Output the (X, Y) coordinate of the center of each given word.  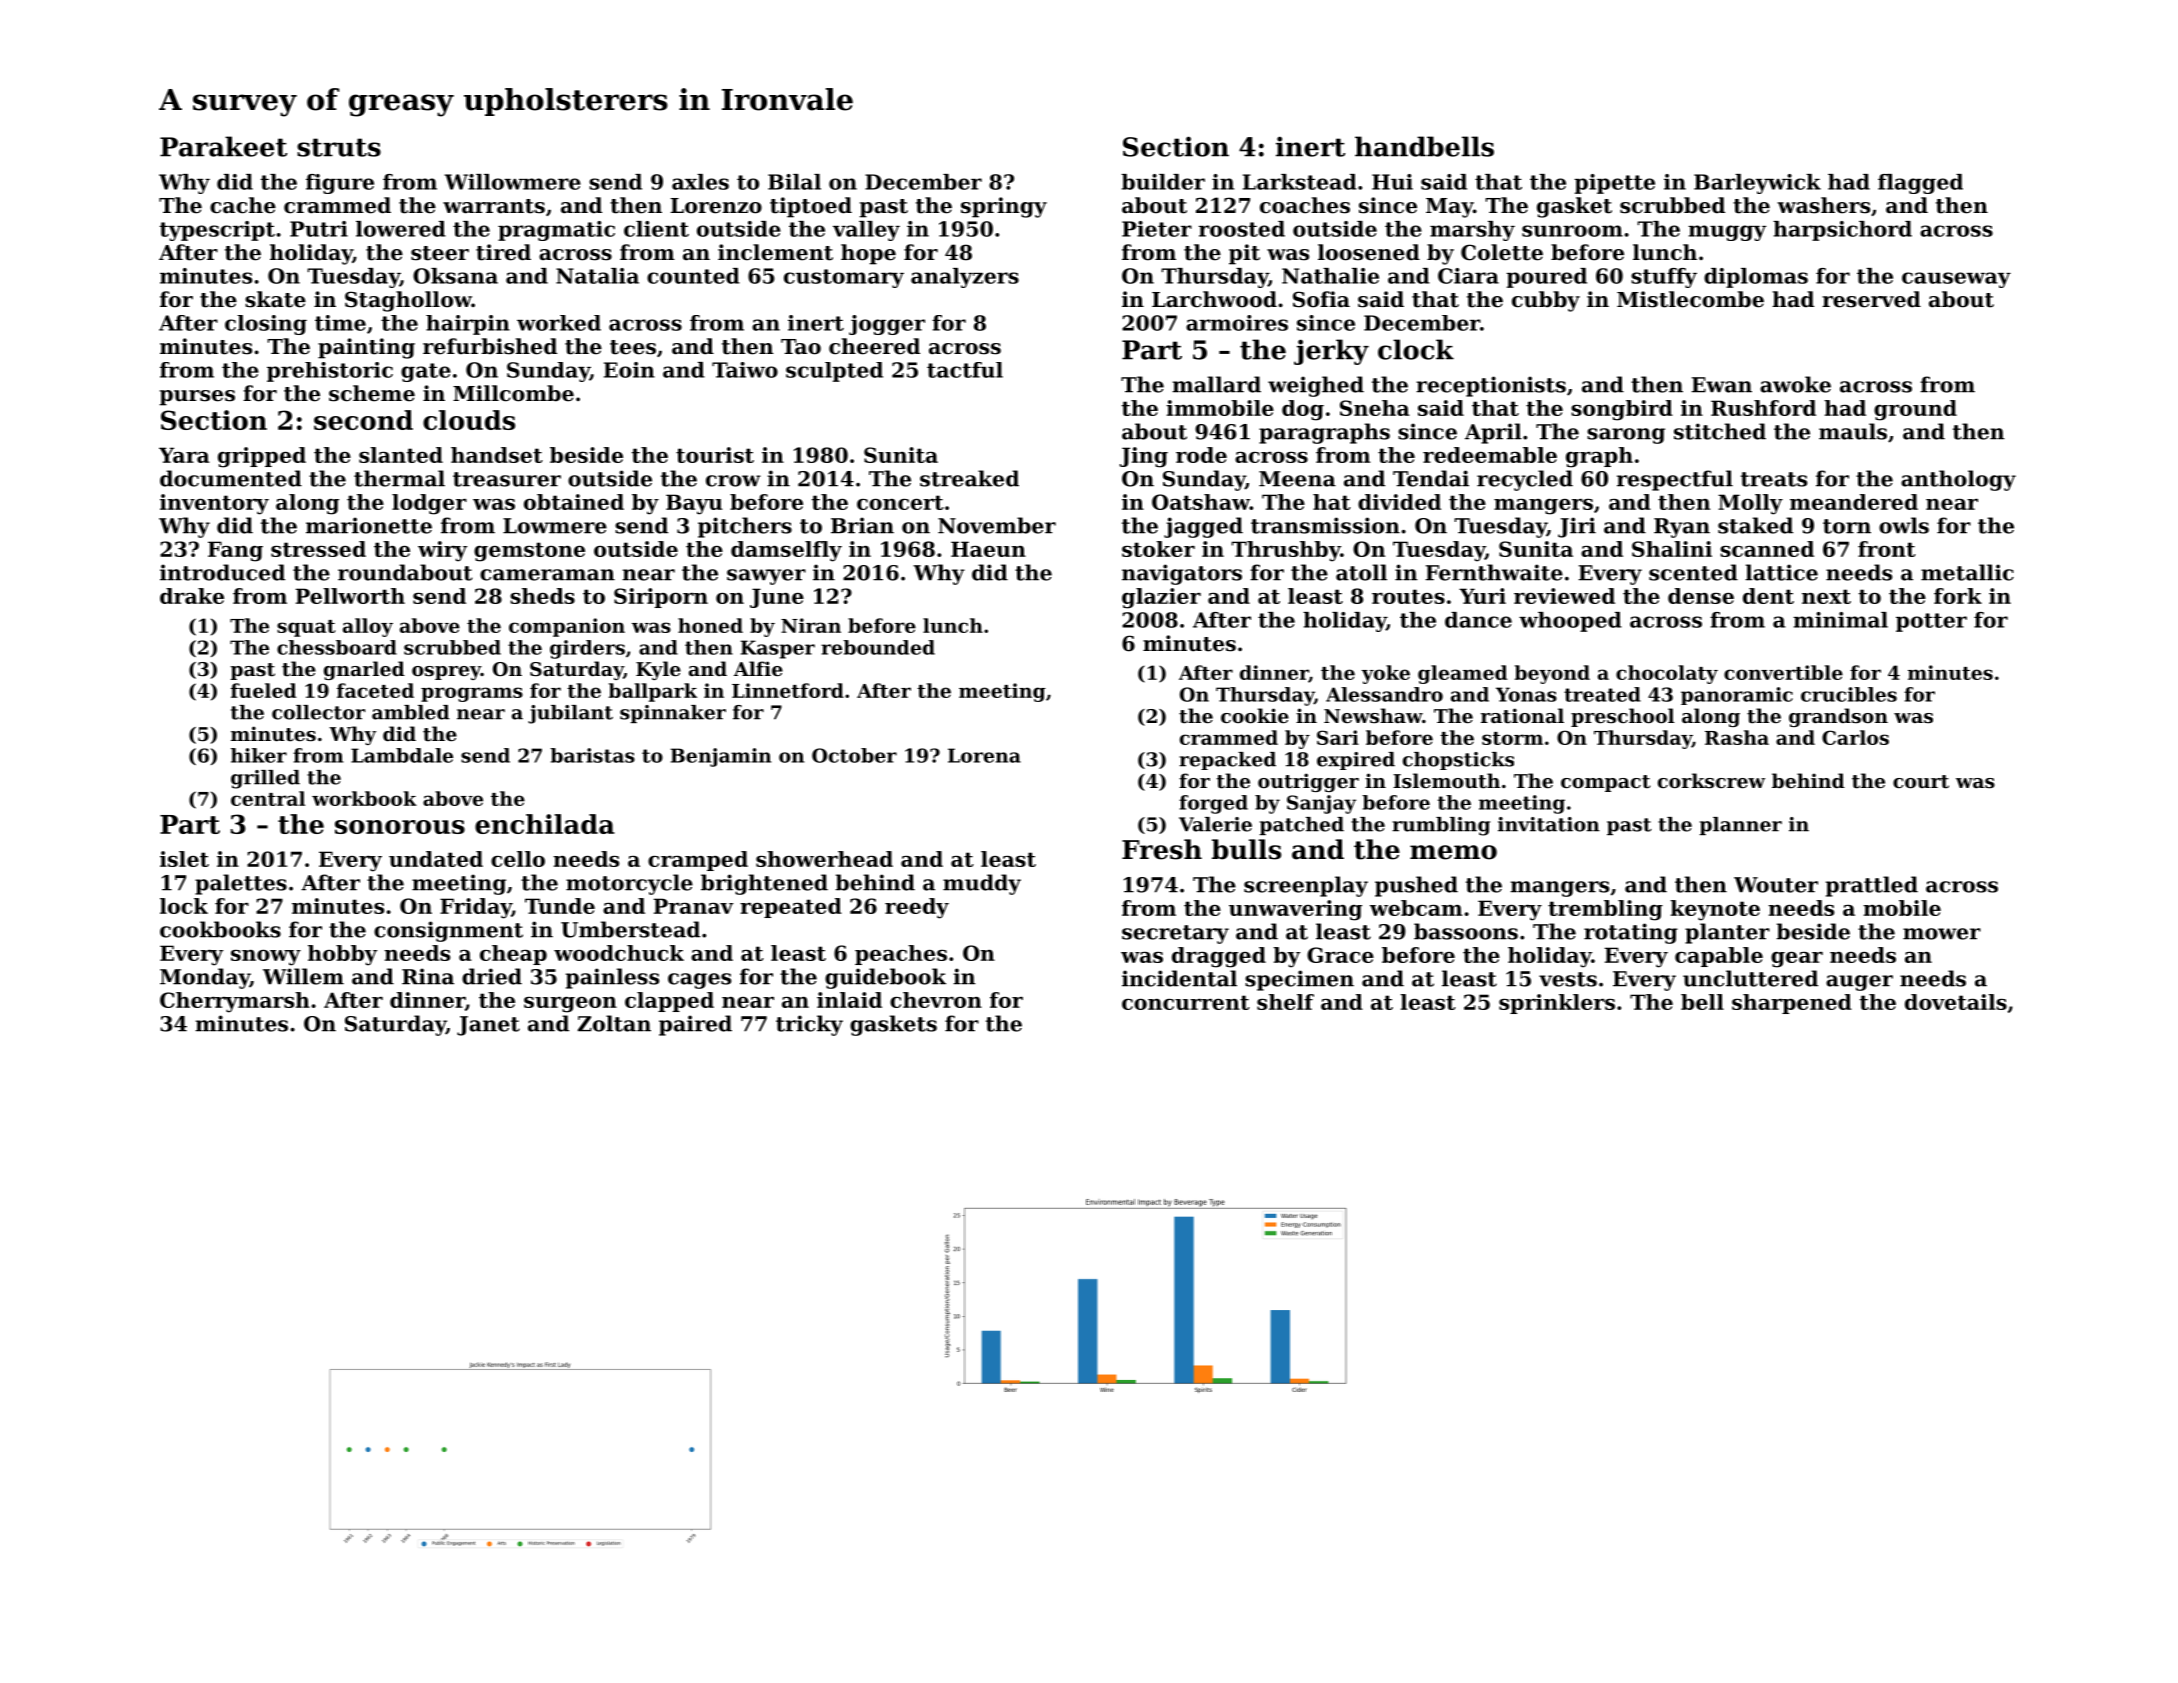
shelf (1285, 1002)
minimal (1840, 620)
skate (275, 299)
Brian (862, 525)
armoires (1237, 323)
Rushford (1763, 408)
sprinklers (1557, 1004)
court (1921, 782)
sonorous (400, 827)
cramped (698, 861)
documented (231, 478)
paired (695, 1025)
